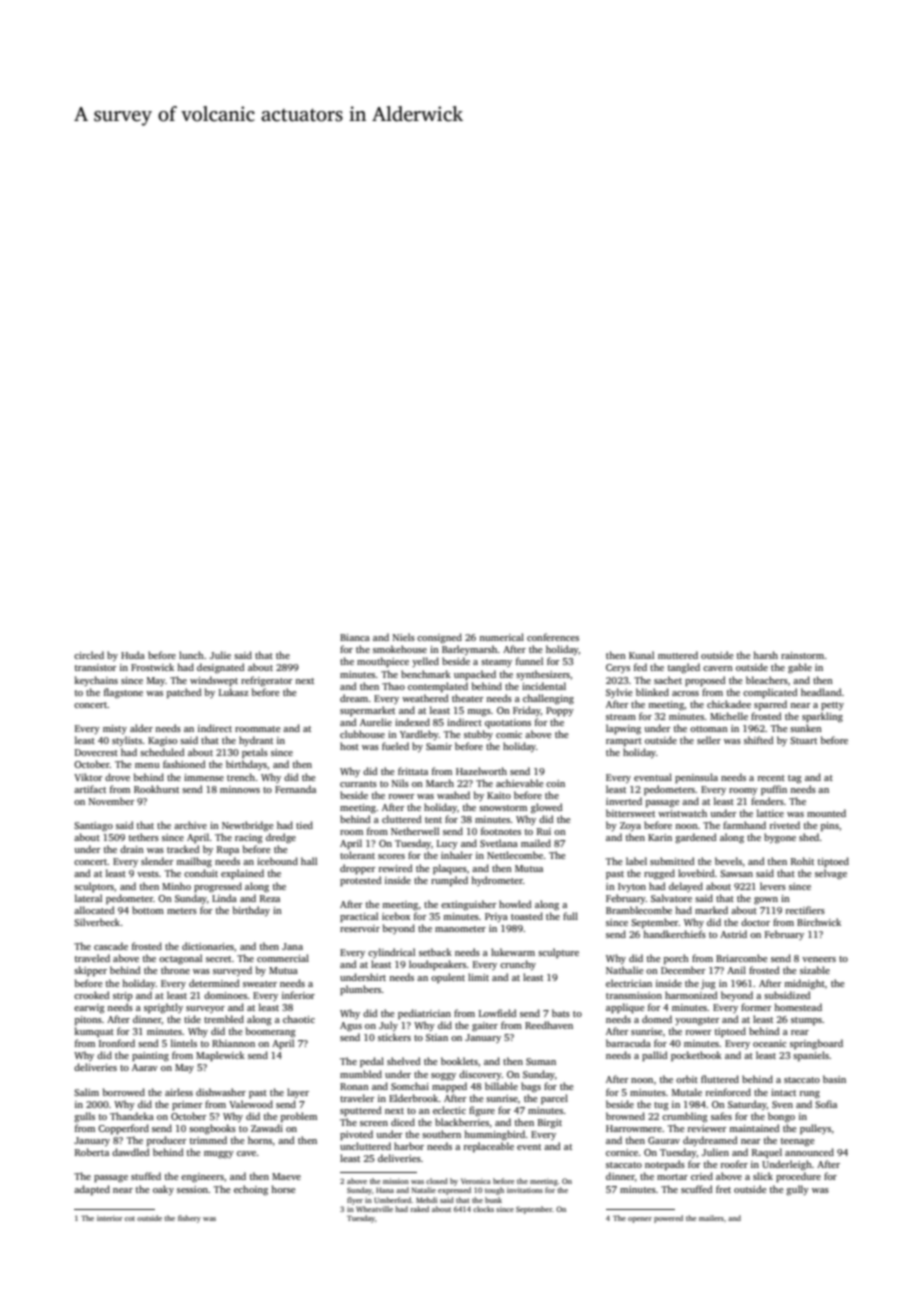 The width and height of the page is (924, 1308). Describe the element at coordinates (640, 1220) in the page. I see `opener` at that location.
